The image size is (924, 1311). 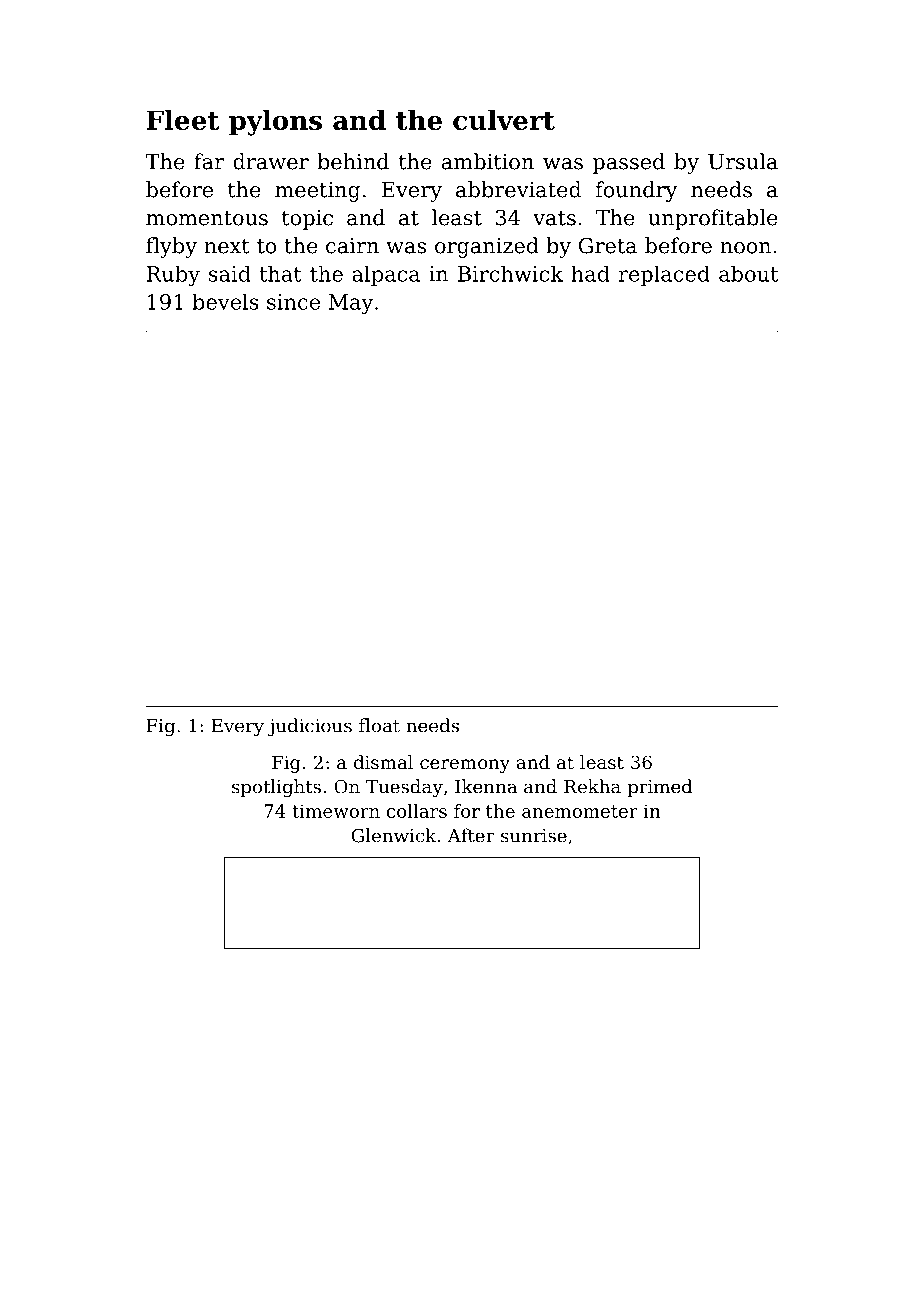 I want to click on ceremony, so click(x=465, y=766).
